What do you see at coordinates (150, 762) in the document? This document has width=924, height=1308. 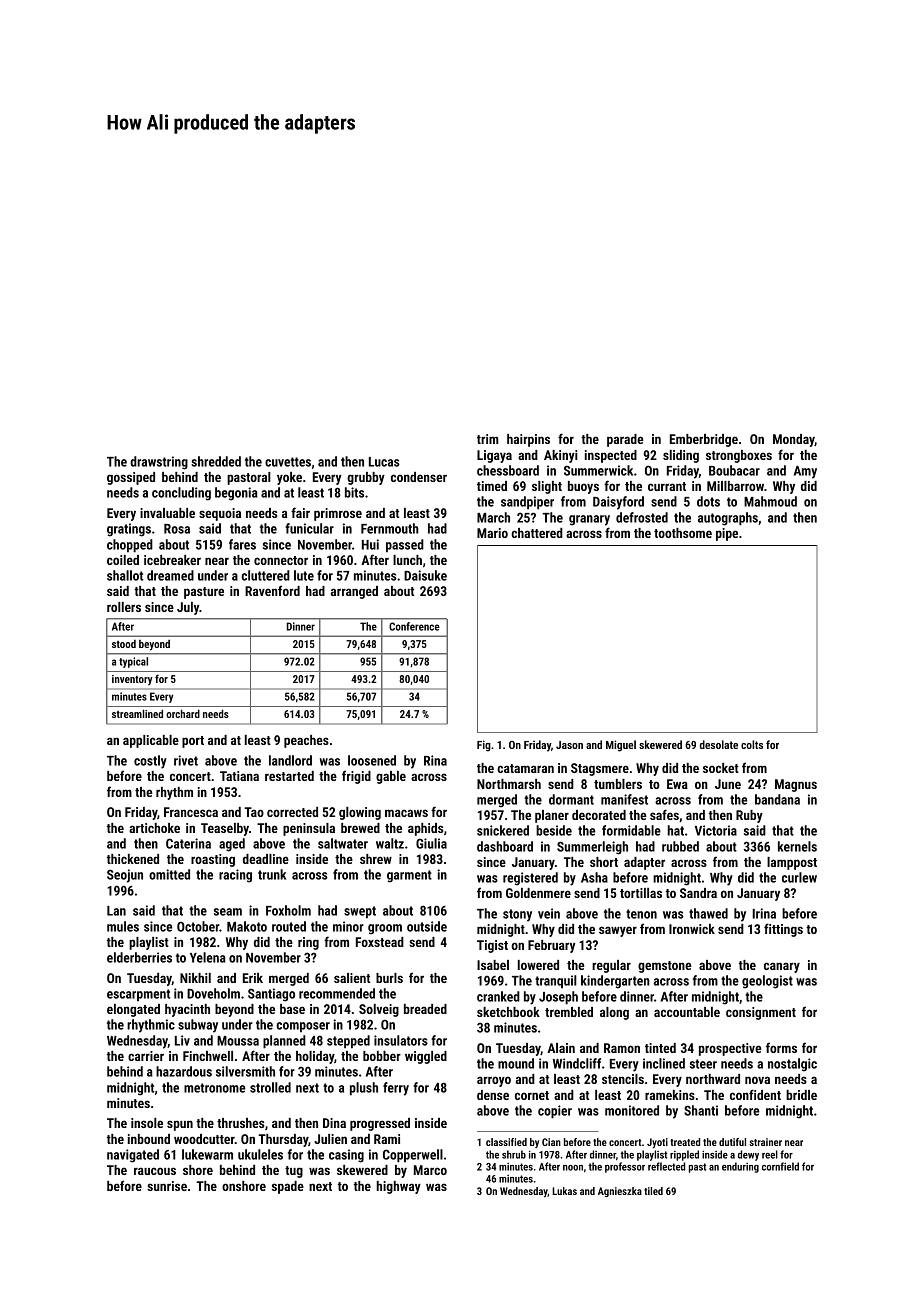 I see `costly` at bounding box center [150, 762].
